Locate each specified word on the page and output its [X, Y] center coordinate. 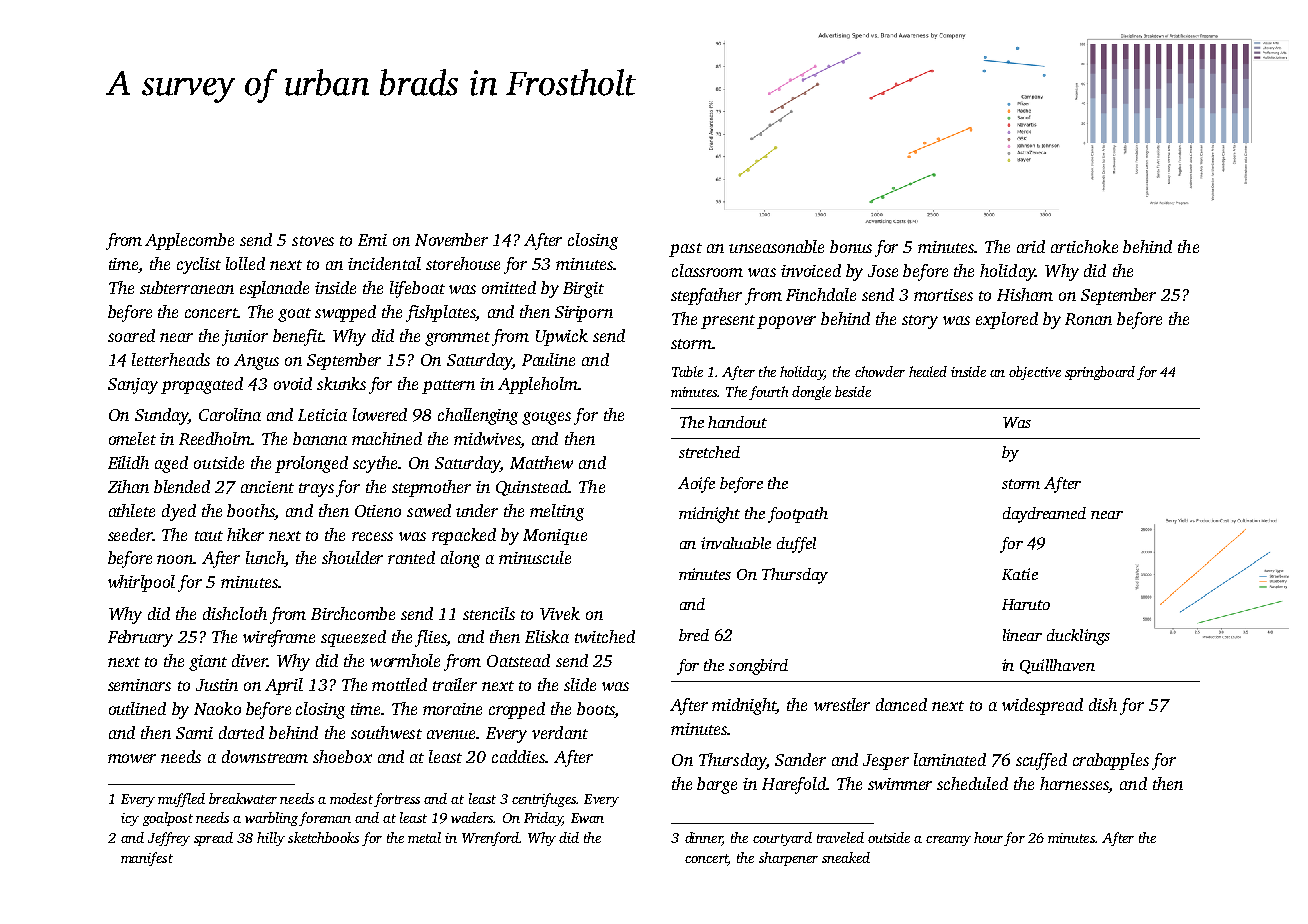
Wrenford [490, 839]
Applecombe [189, 241]
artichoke [1084, 246]
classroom [707, 270]
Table [687, 371]
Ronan [1088, 319]
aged [171, 464]
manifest [147, 859]
